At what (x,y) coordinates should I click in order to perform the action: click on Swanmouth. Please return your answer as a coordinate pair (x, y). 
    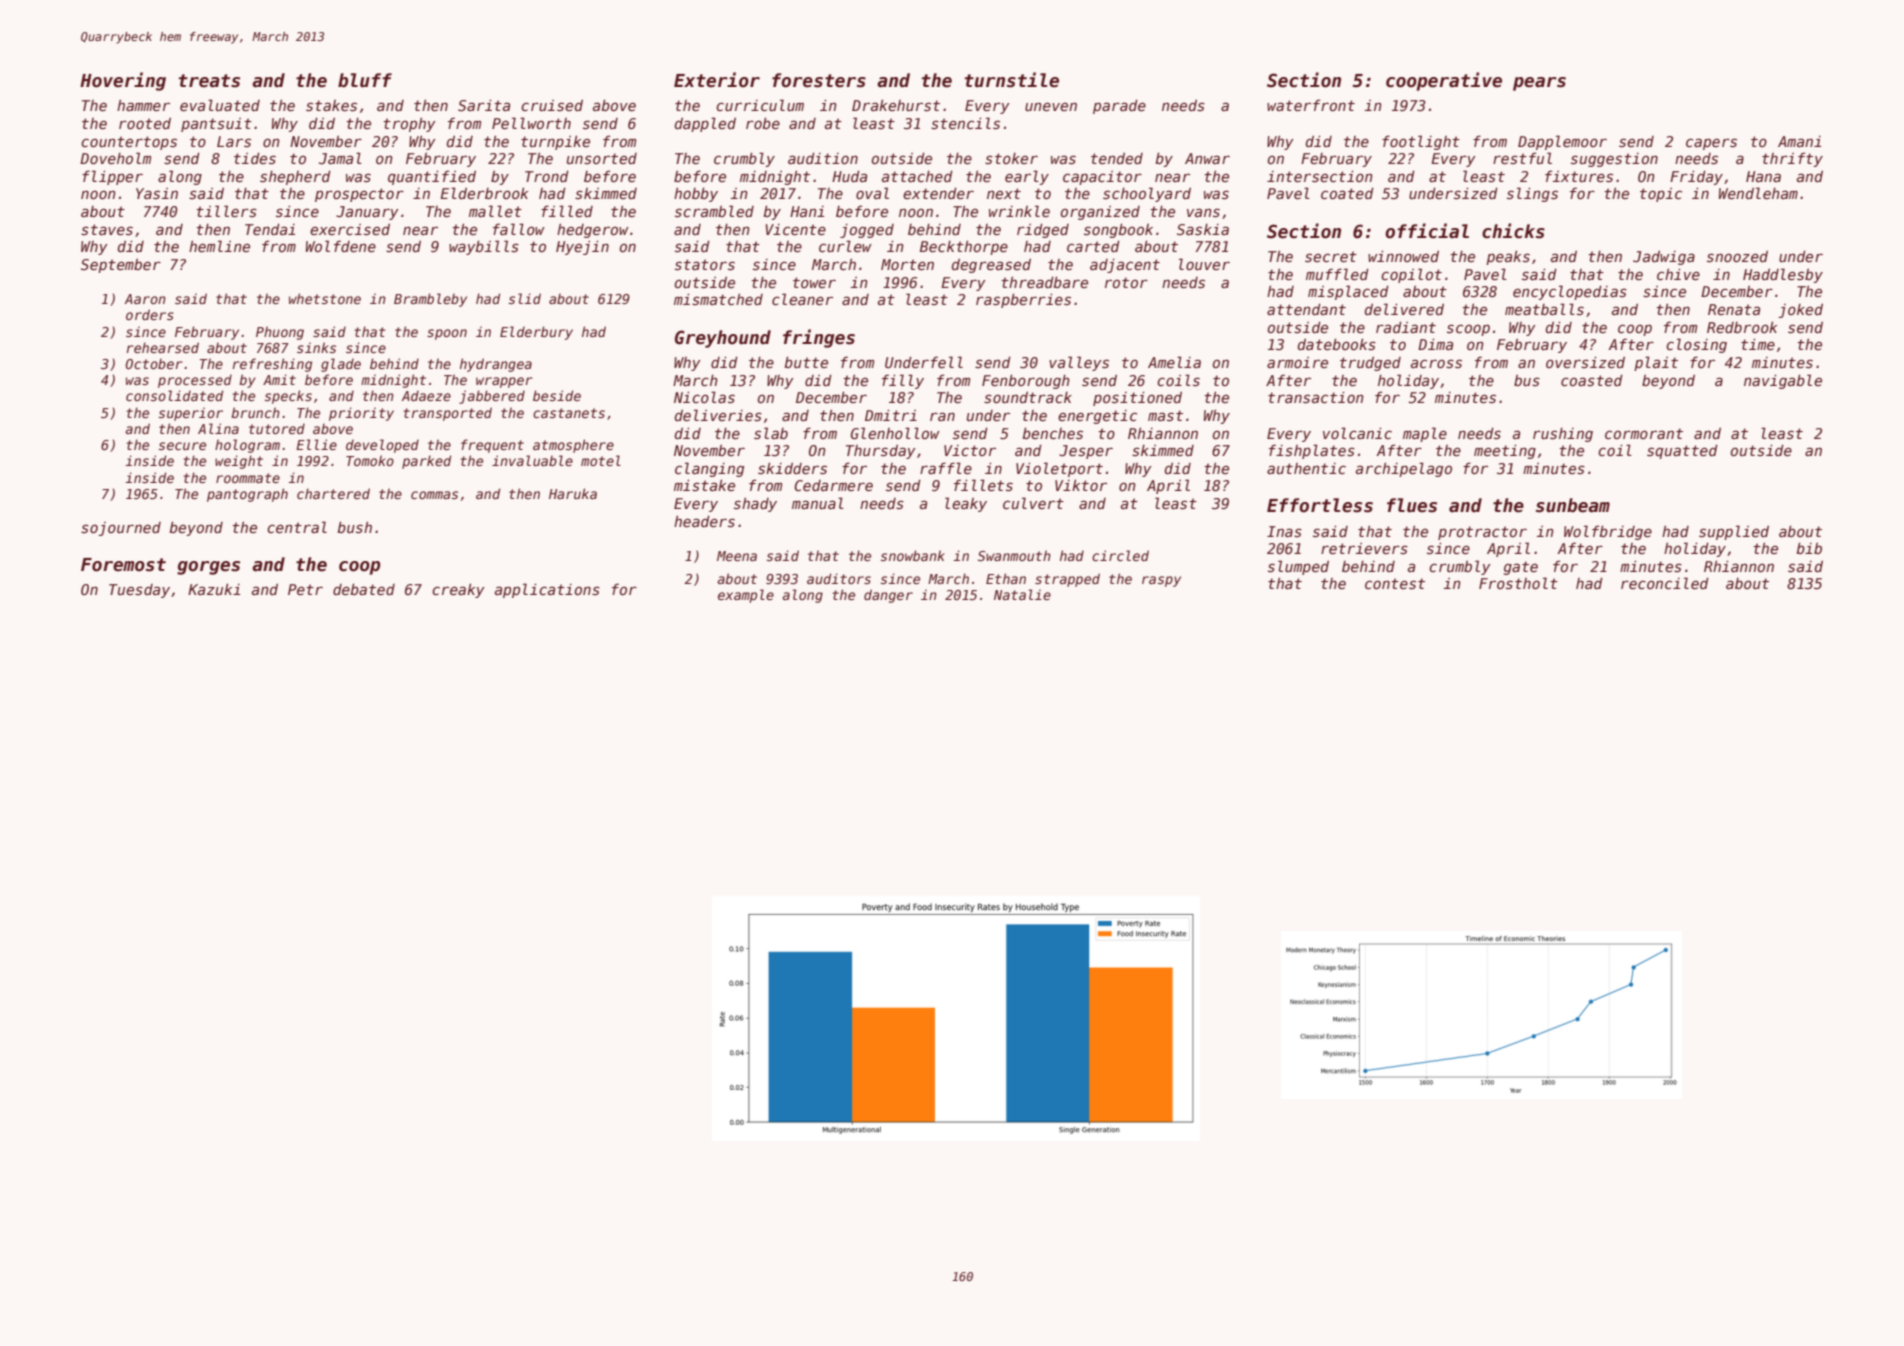
    Looking at the image, I should click on (1014, 555).
